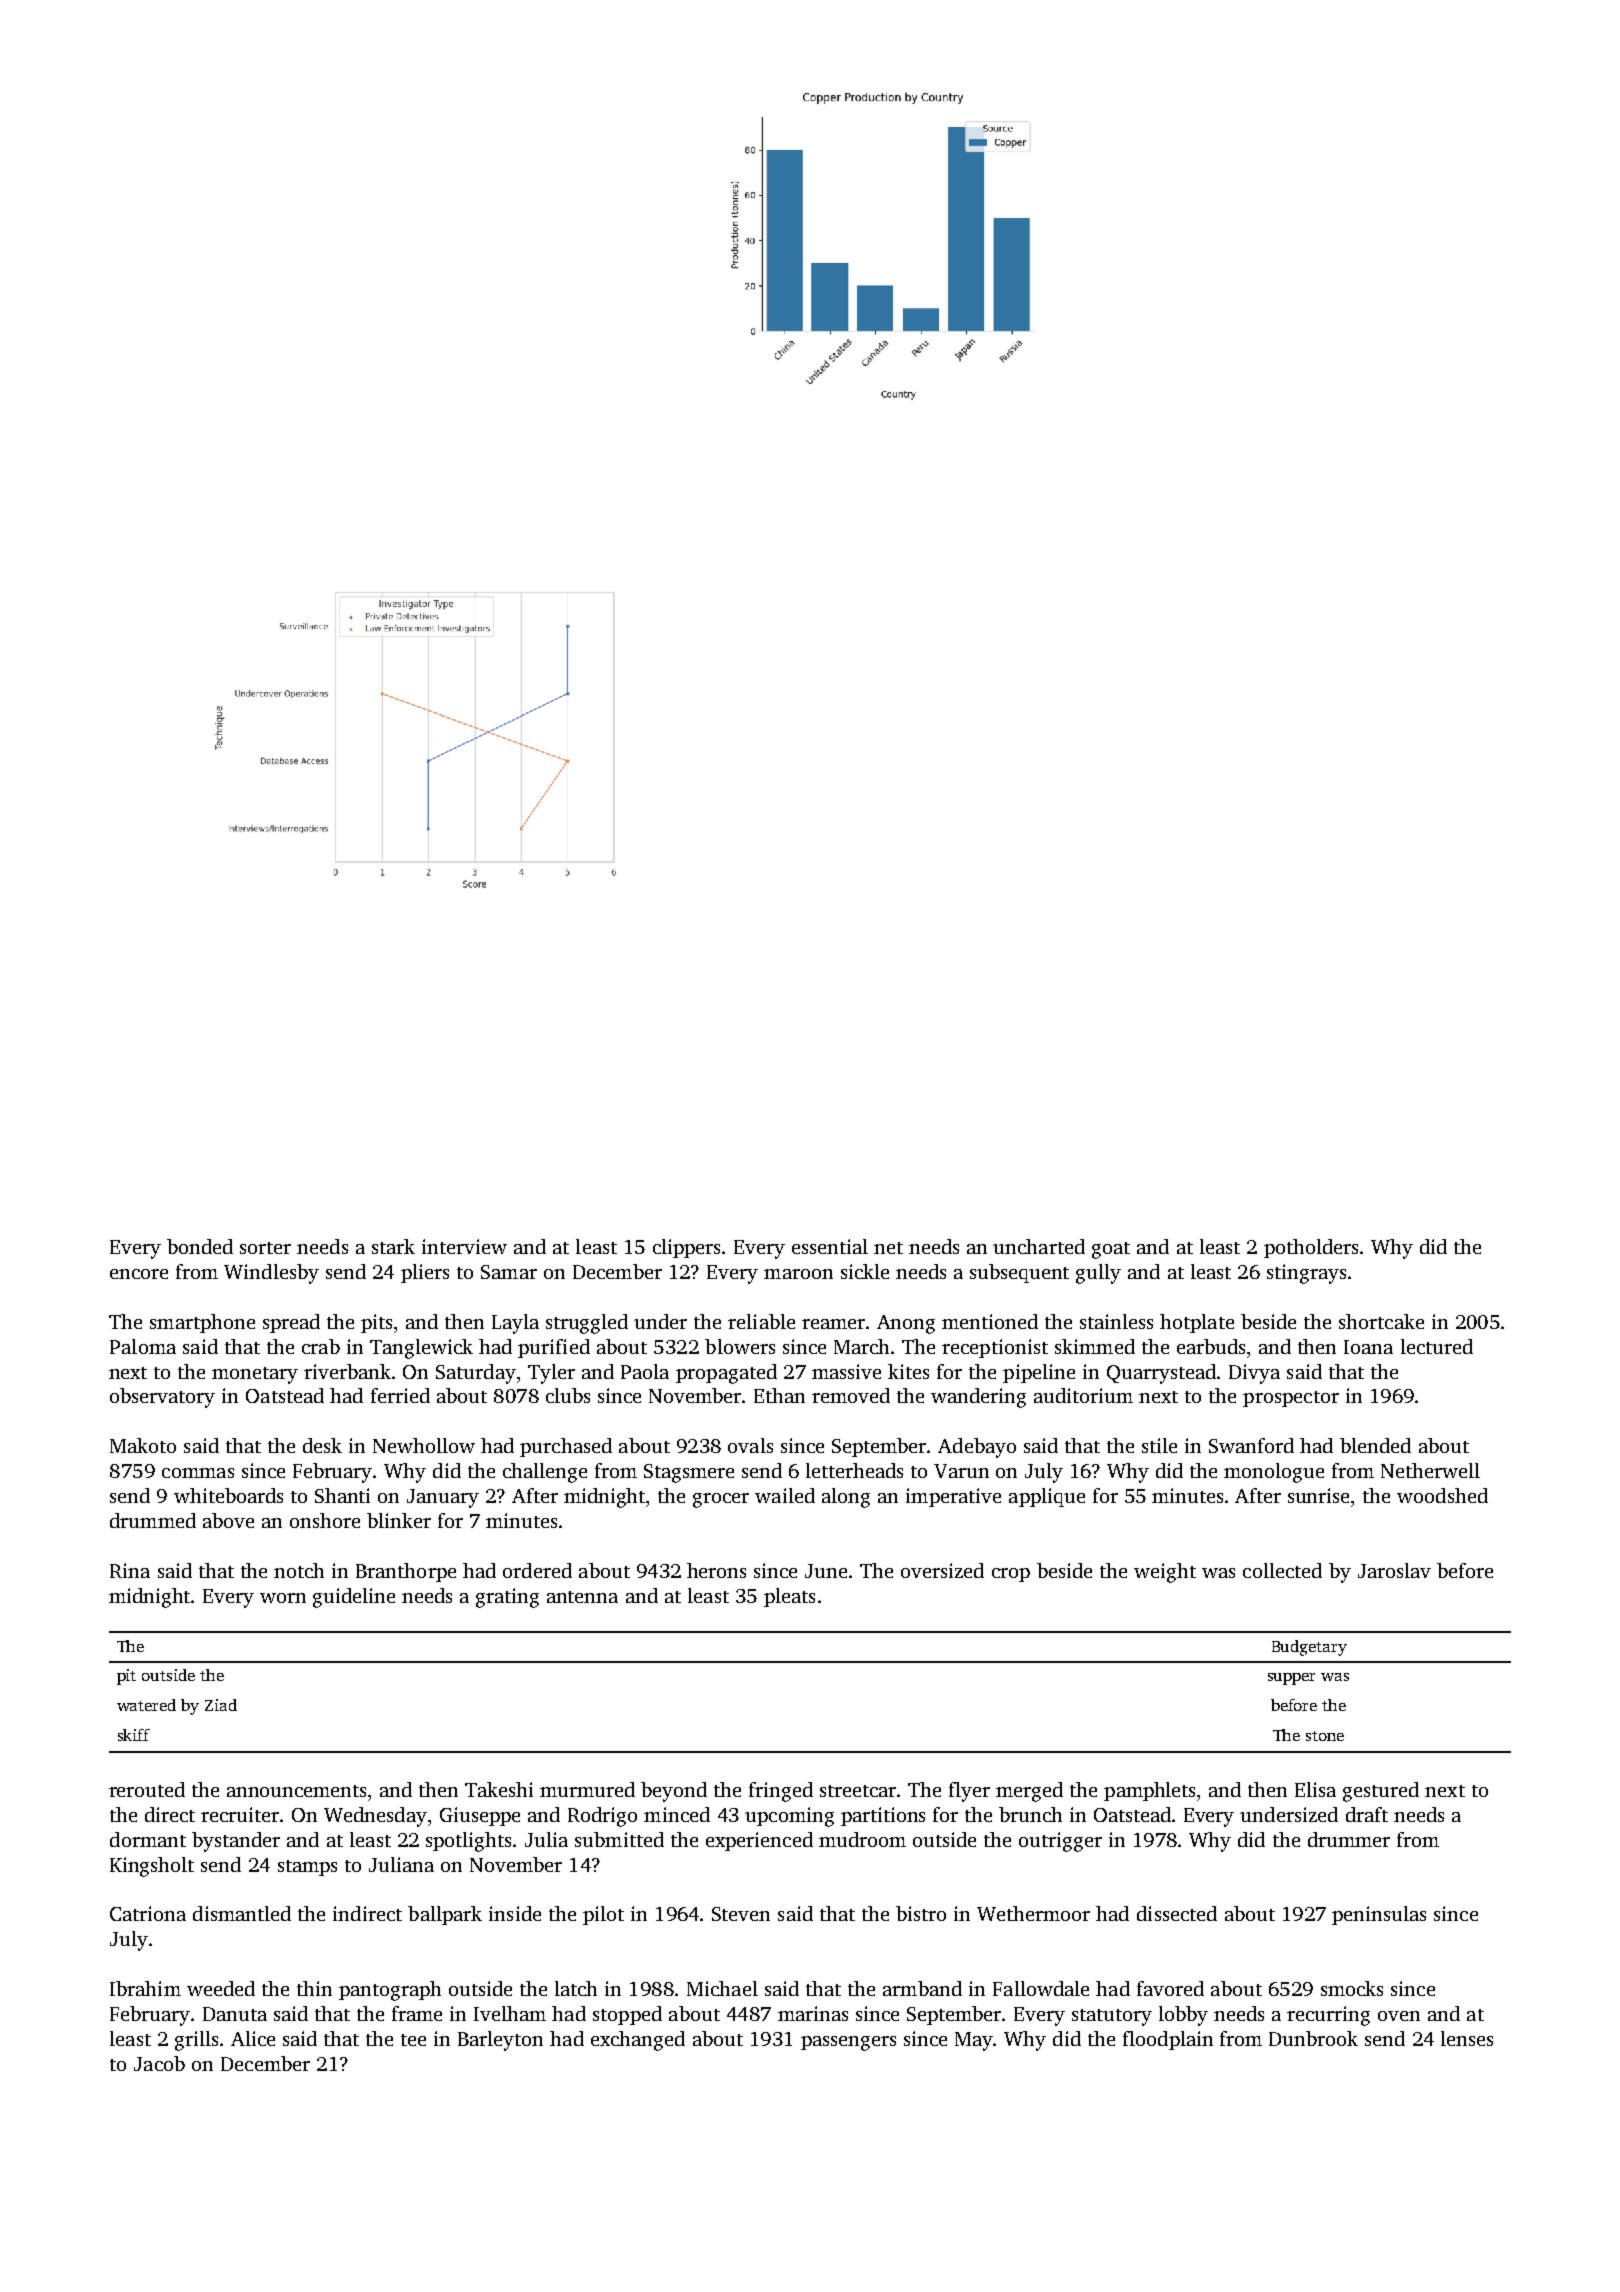 The height and width of the screenshot is (2292, 1620). What do you see at coordinates (500, 2041) in the screenshot?
I see `Barleyton` at bounding box center [500, 2041].
